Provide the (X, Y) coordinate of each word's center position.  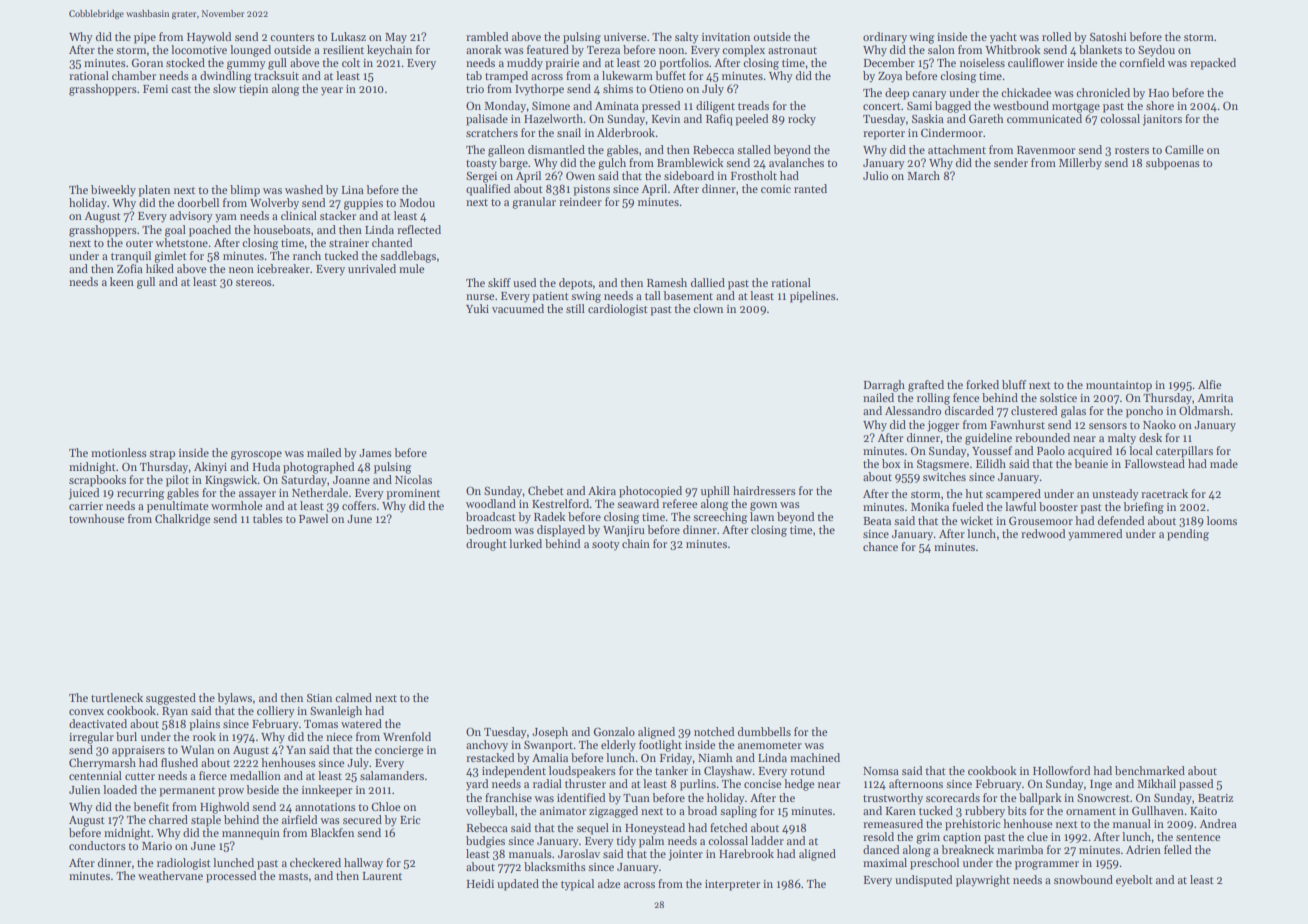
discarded (969, 410)
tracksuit (276, 75)
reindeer (580, 201)
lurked (525, 543)
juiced (84, 494)
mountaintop (1119, 386)
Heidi (480, 883)
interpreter (732, 885)
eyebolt (1134, 881)
